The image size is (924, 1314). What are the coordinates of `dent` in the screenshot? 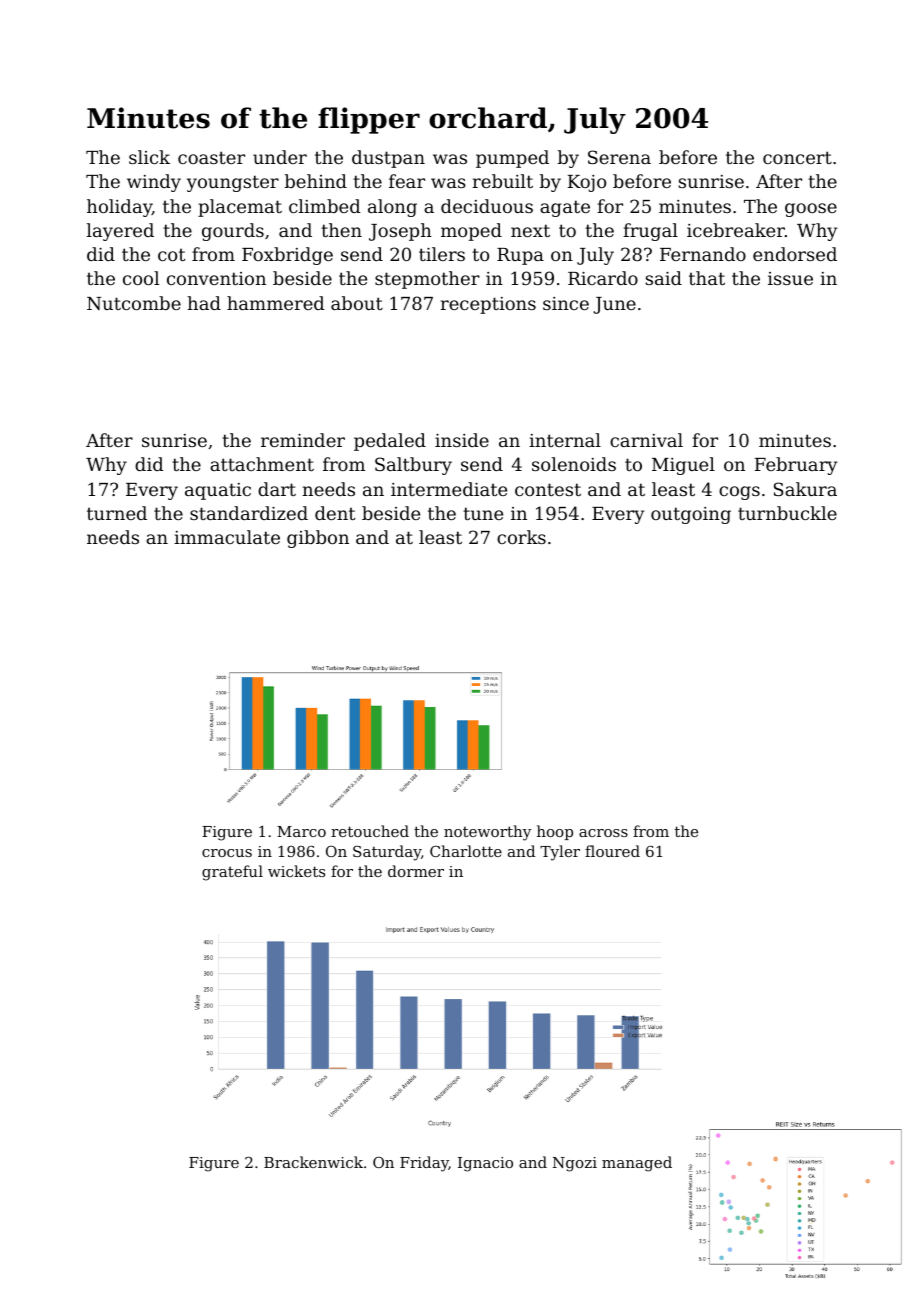 It's located at (335, 513).
